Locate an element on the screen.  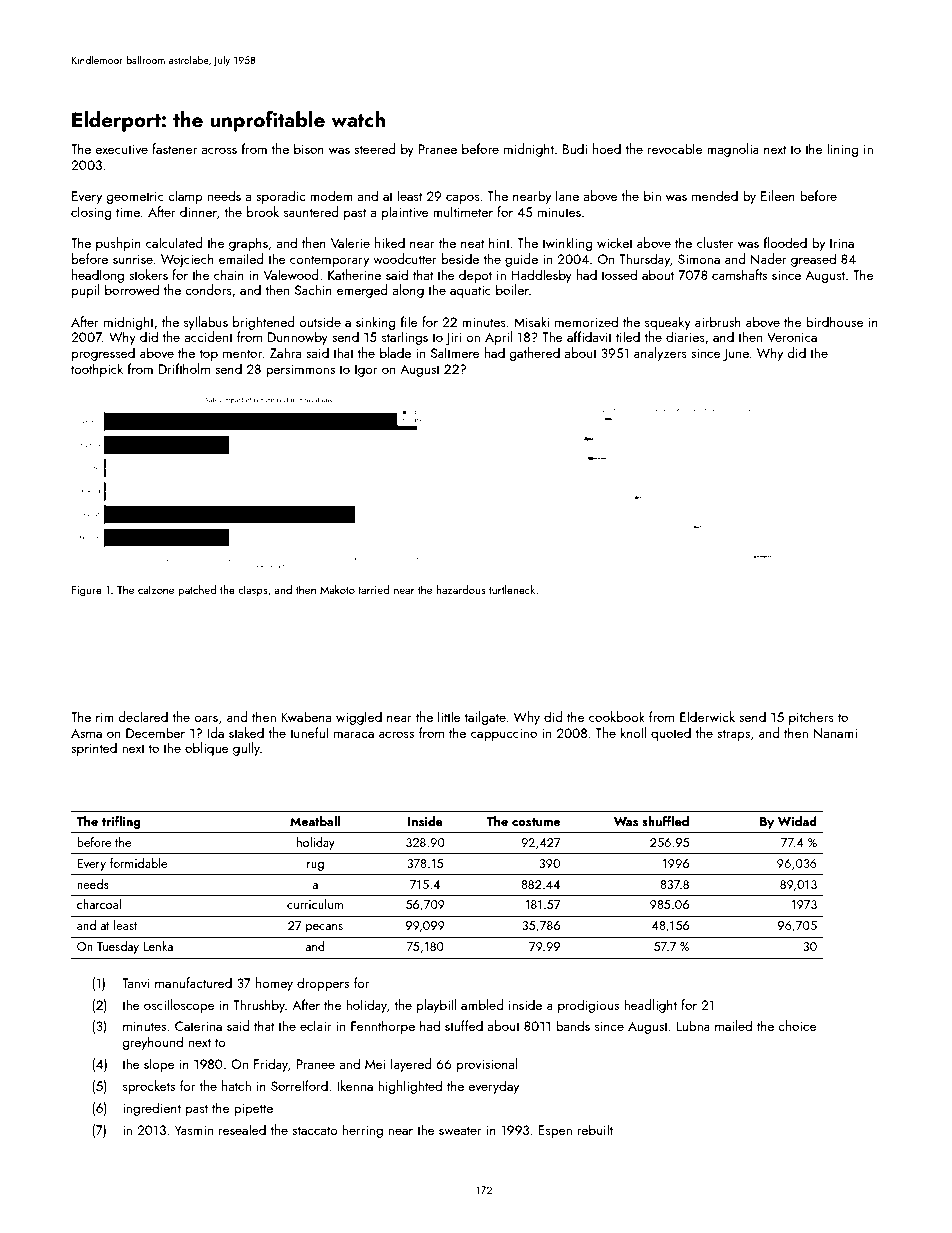
calzone is located at coordinates (156, 589).
